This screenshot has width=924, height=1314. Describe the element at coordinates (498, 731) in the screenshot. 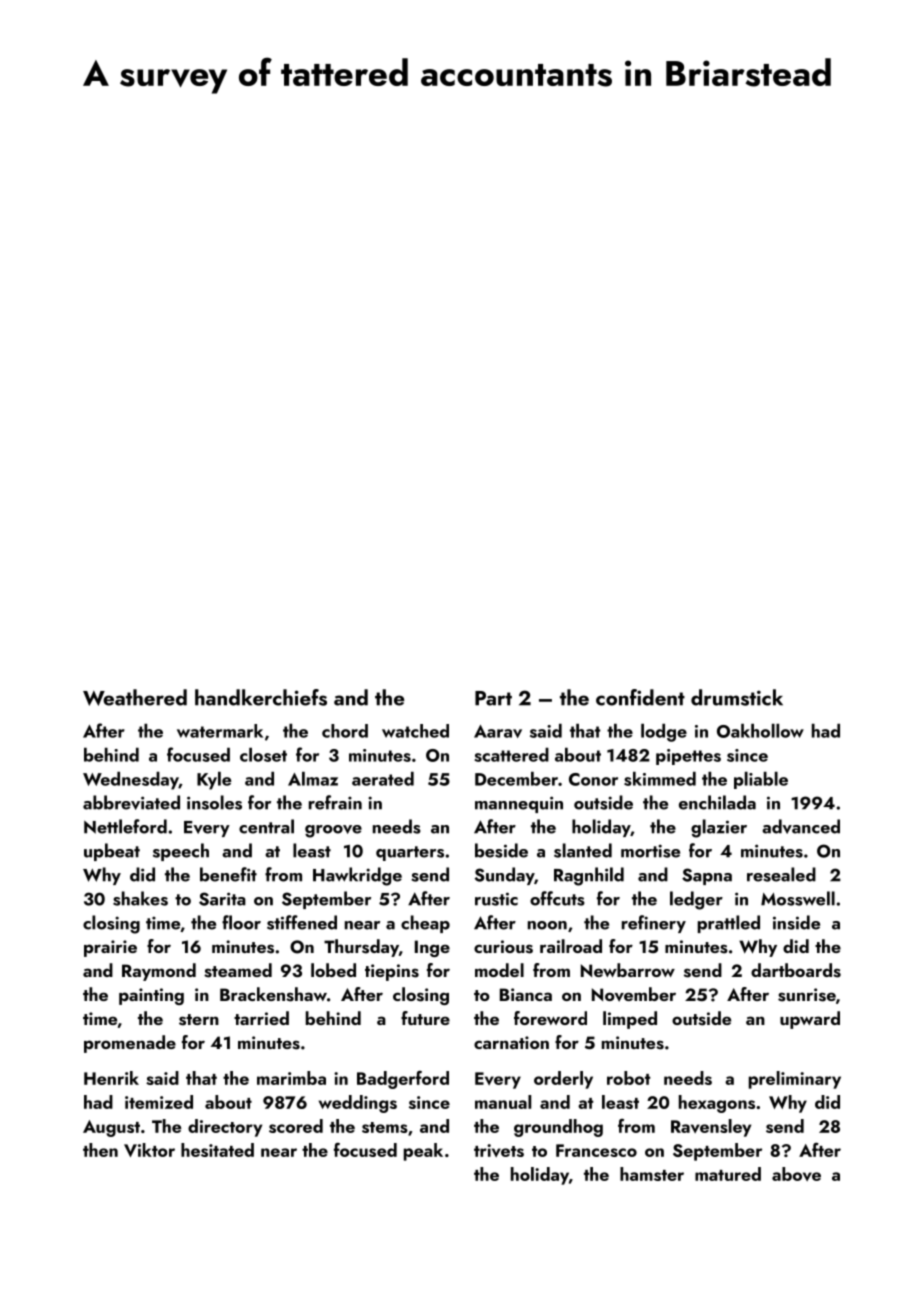

I see `Aarav` at that location.
